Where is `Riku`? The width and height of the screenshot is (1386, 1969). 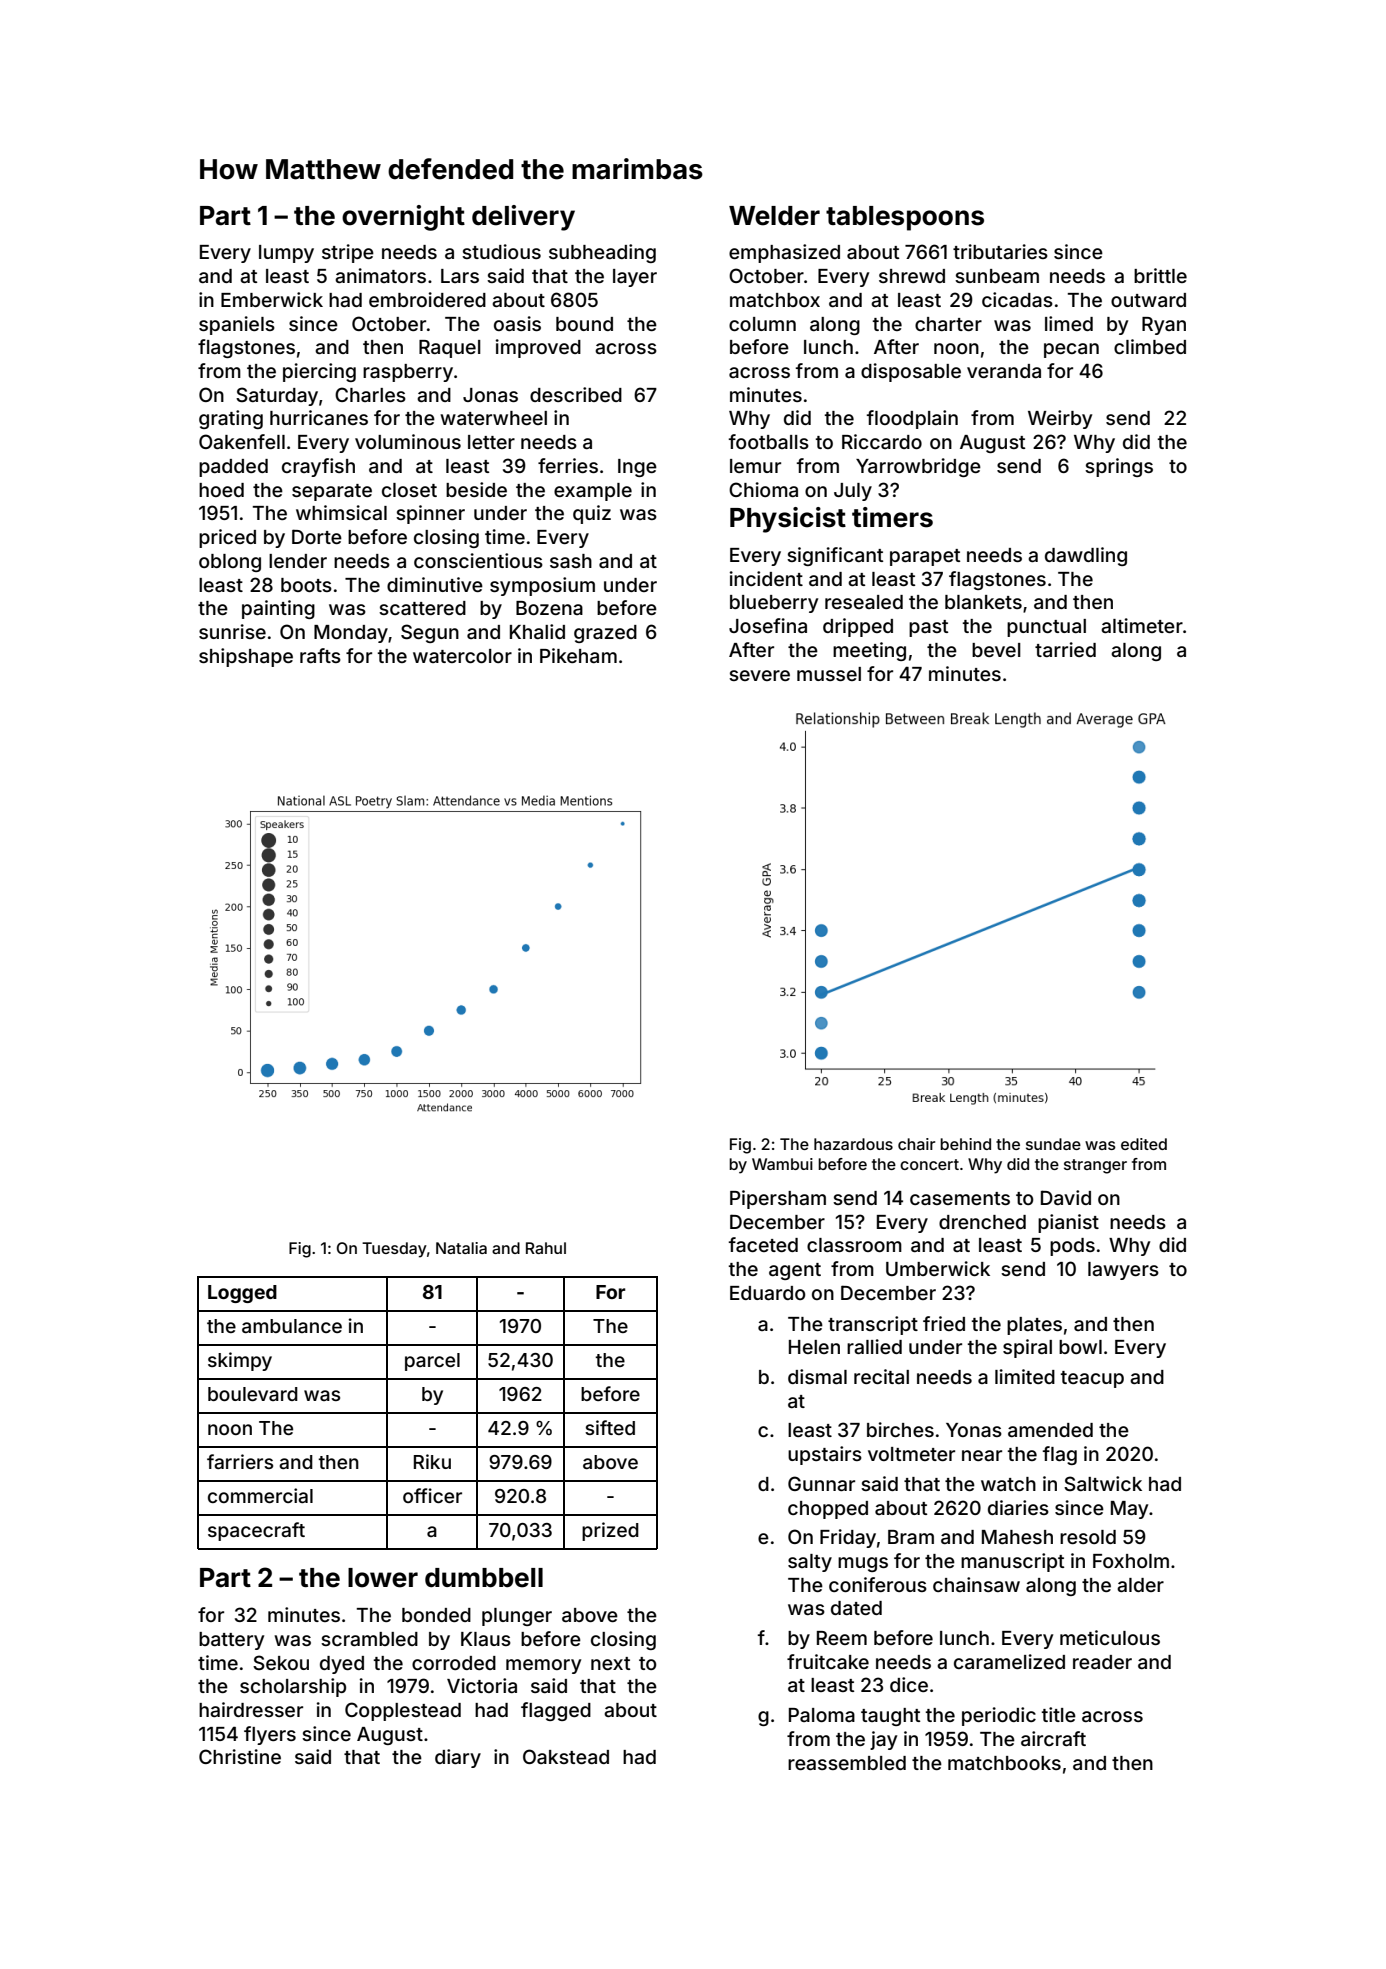 Riku is located at coordinates (432, 1461).
